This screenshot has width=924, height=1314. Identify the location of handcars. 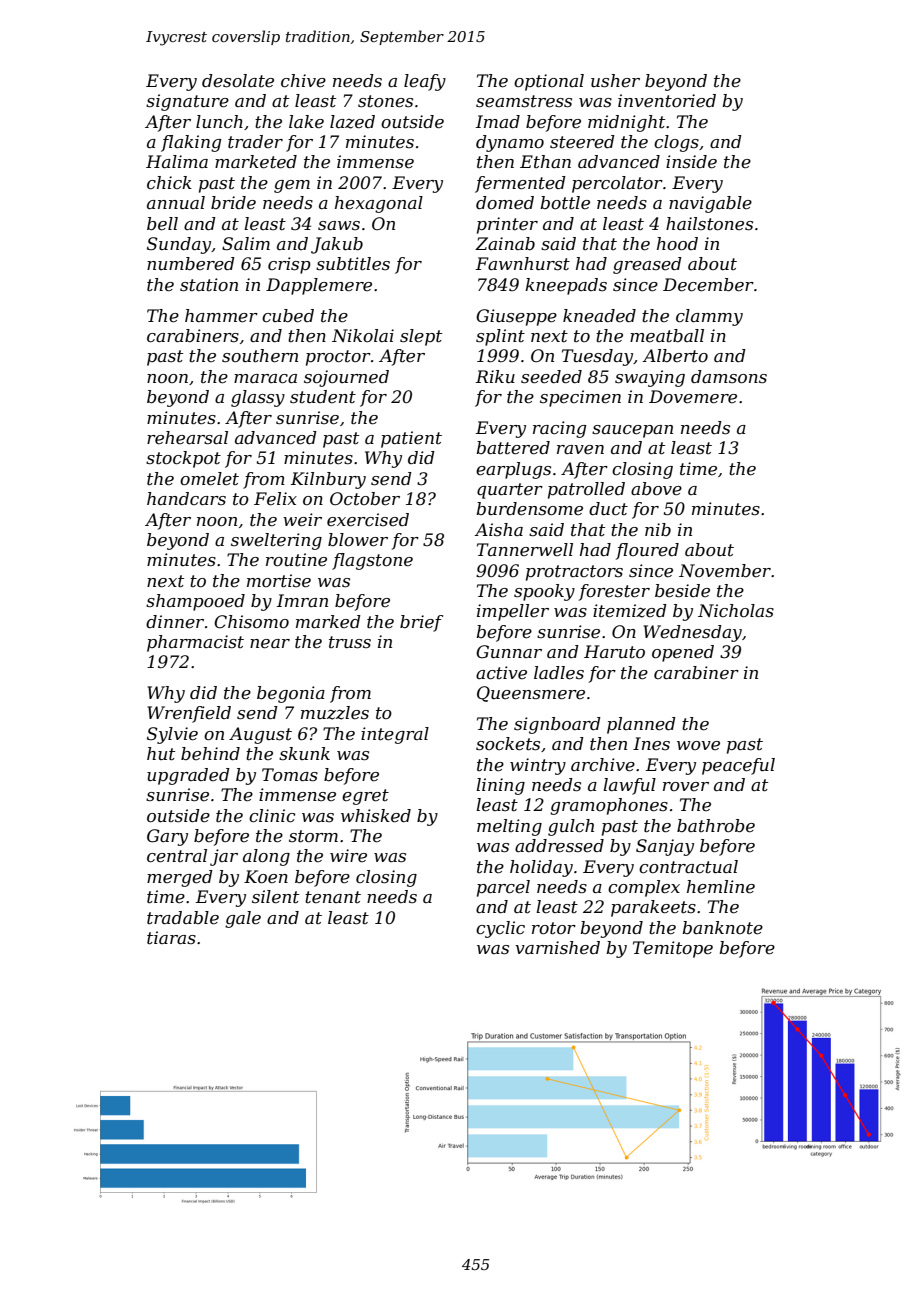
(186, 498).
